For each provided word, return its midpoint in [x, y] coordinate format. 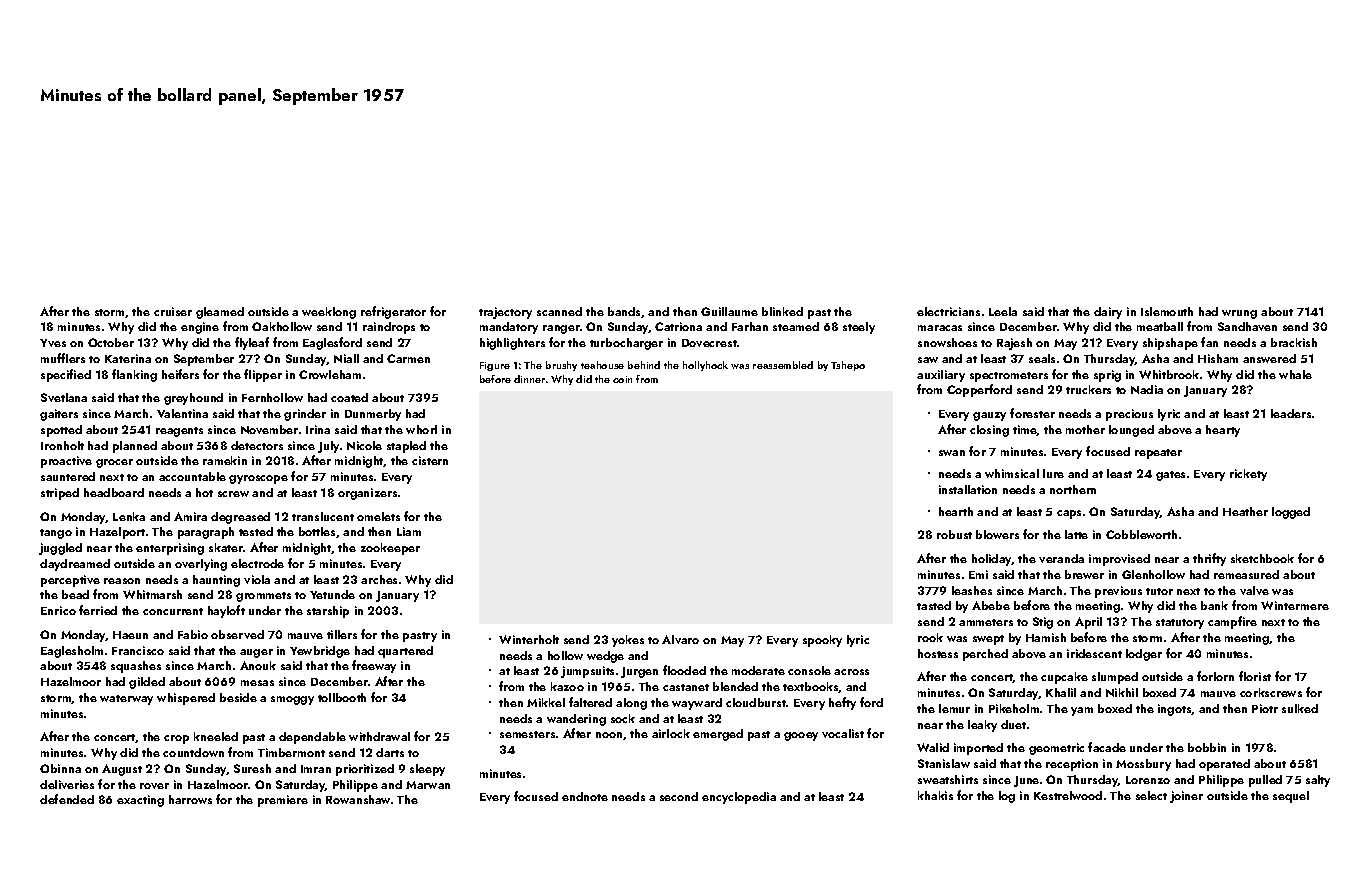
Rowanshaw [358, 799]
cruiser [173, 311]
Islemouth [1167, 311]
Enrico [58, 610]
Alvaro [680, 639]
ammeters [986, 622]
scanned [559, 311]
